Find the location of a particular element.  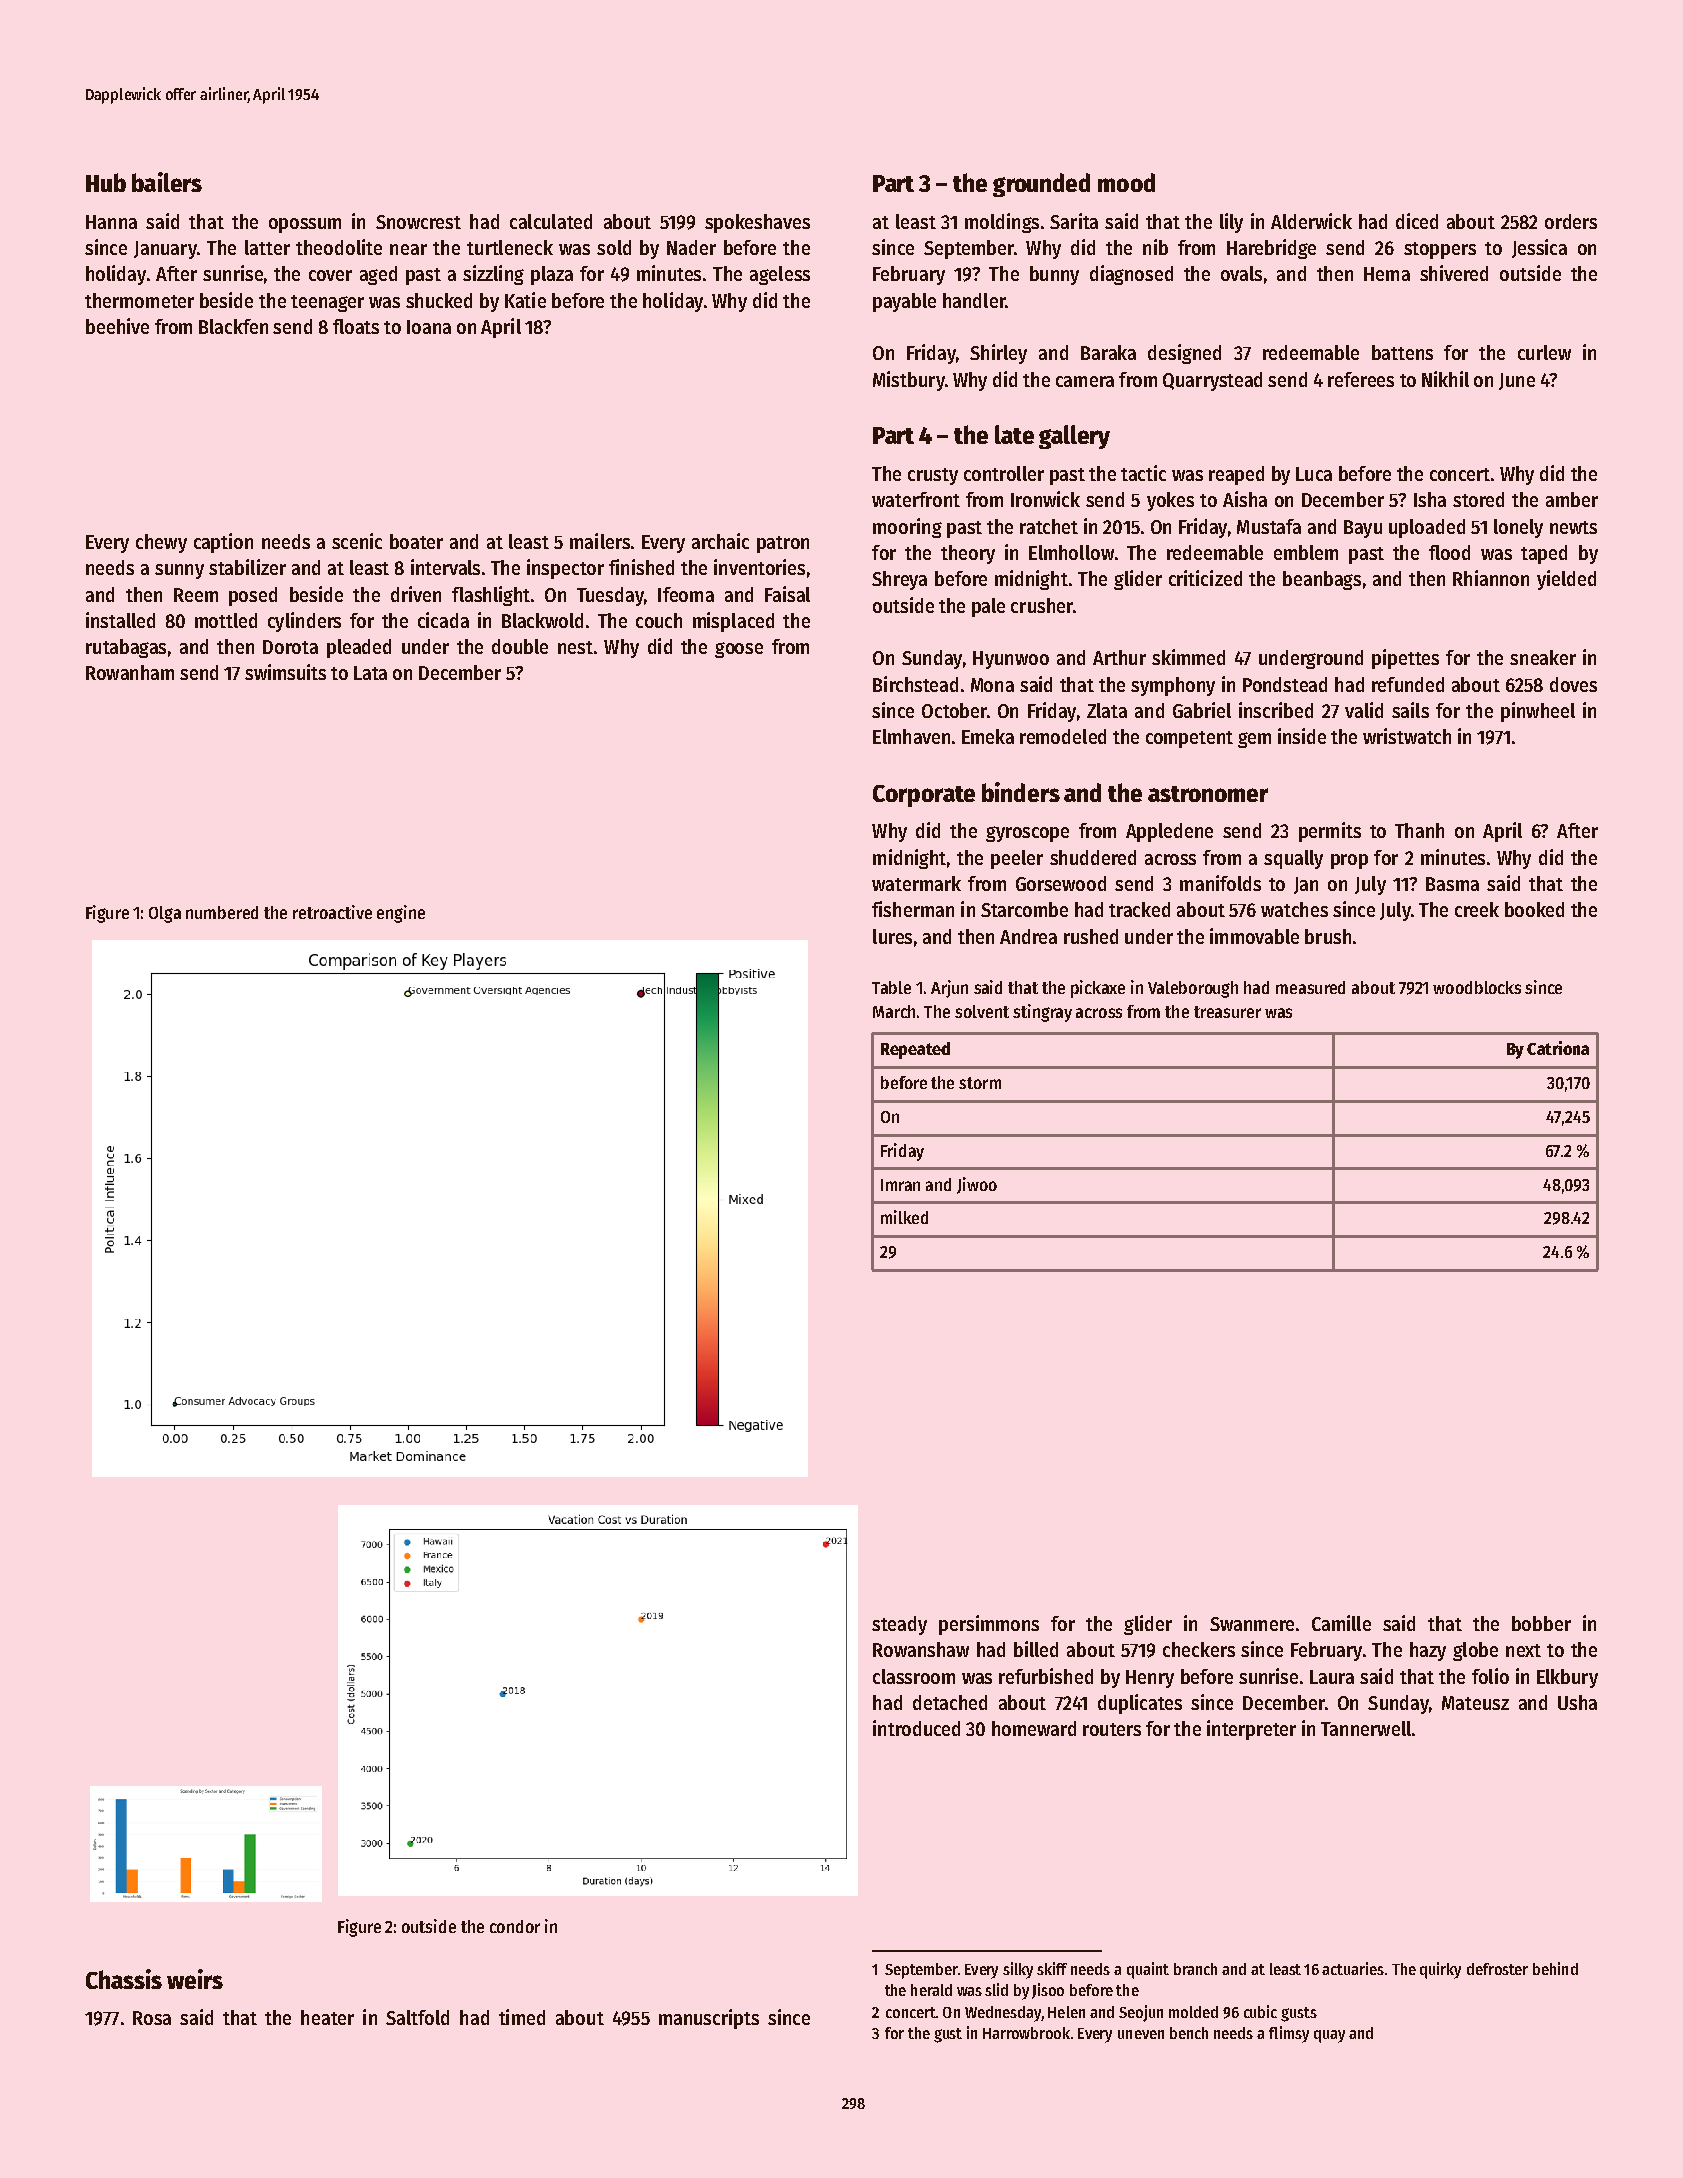

milked is located at coordinates (904, 1217).
